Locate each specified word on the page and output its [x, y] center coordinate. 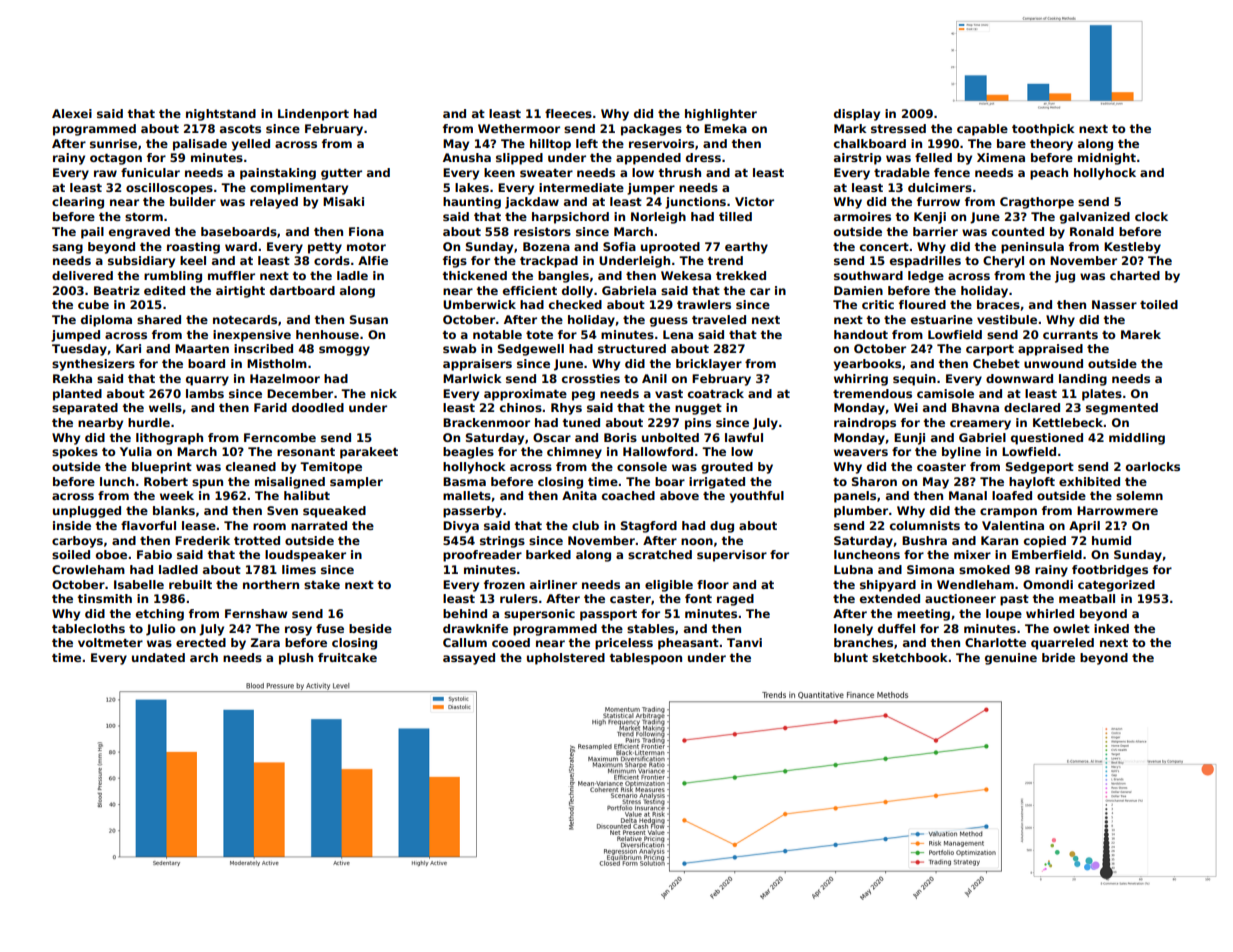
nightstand [221, 115]
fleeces [568, 113]
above [679, 495]
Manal [968, 495]
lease [199, 525]
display [857, 115]
